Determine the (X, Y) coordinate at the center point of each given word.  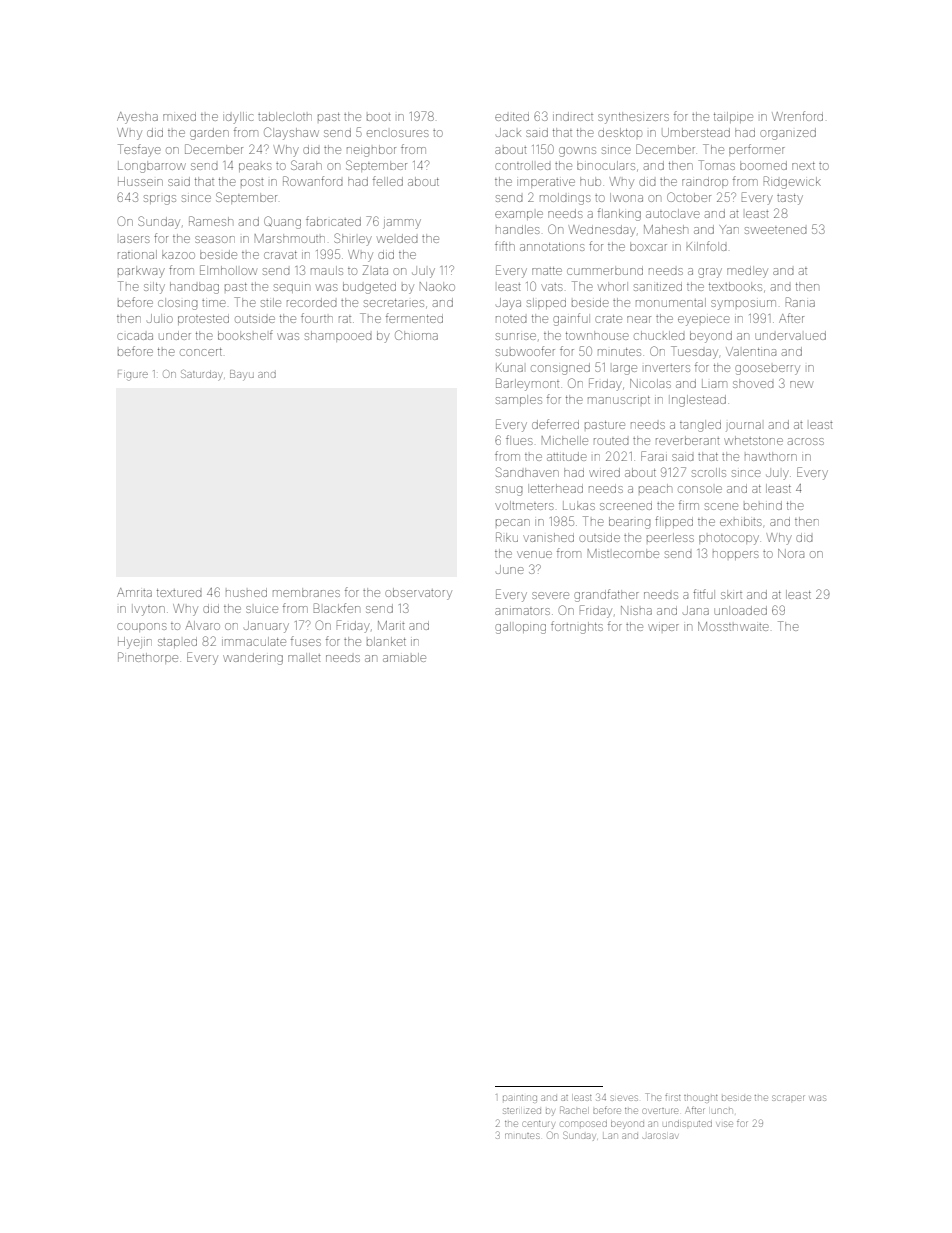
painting (520, 1099)
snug (509, 491)
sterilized (522, 1111)
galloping (520, 628)
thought (701, 1099)
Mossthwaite (733, 626)
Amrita (134, 592)
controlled (522, 165)
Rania (800, 302)
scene (721, 506)
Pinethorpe (148, 658)
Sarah (306, 165)
